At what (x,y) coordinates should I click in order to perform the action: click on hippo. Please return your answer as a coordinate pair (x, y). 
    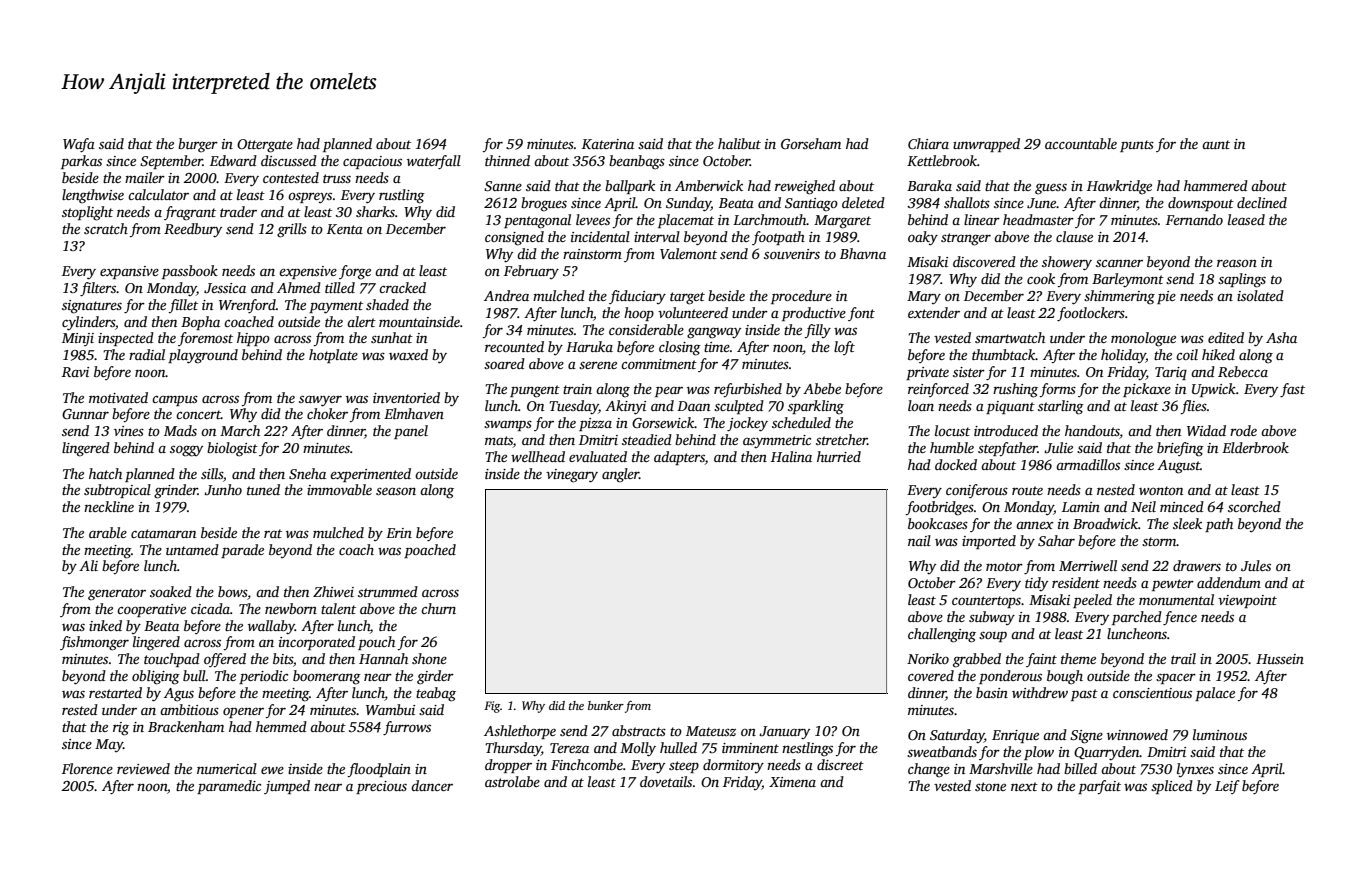
    Looking at the image, I should click on (253, 339).
